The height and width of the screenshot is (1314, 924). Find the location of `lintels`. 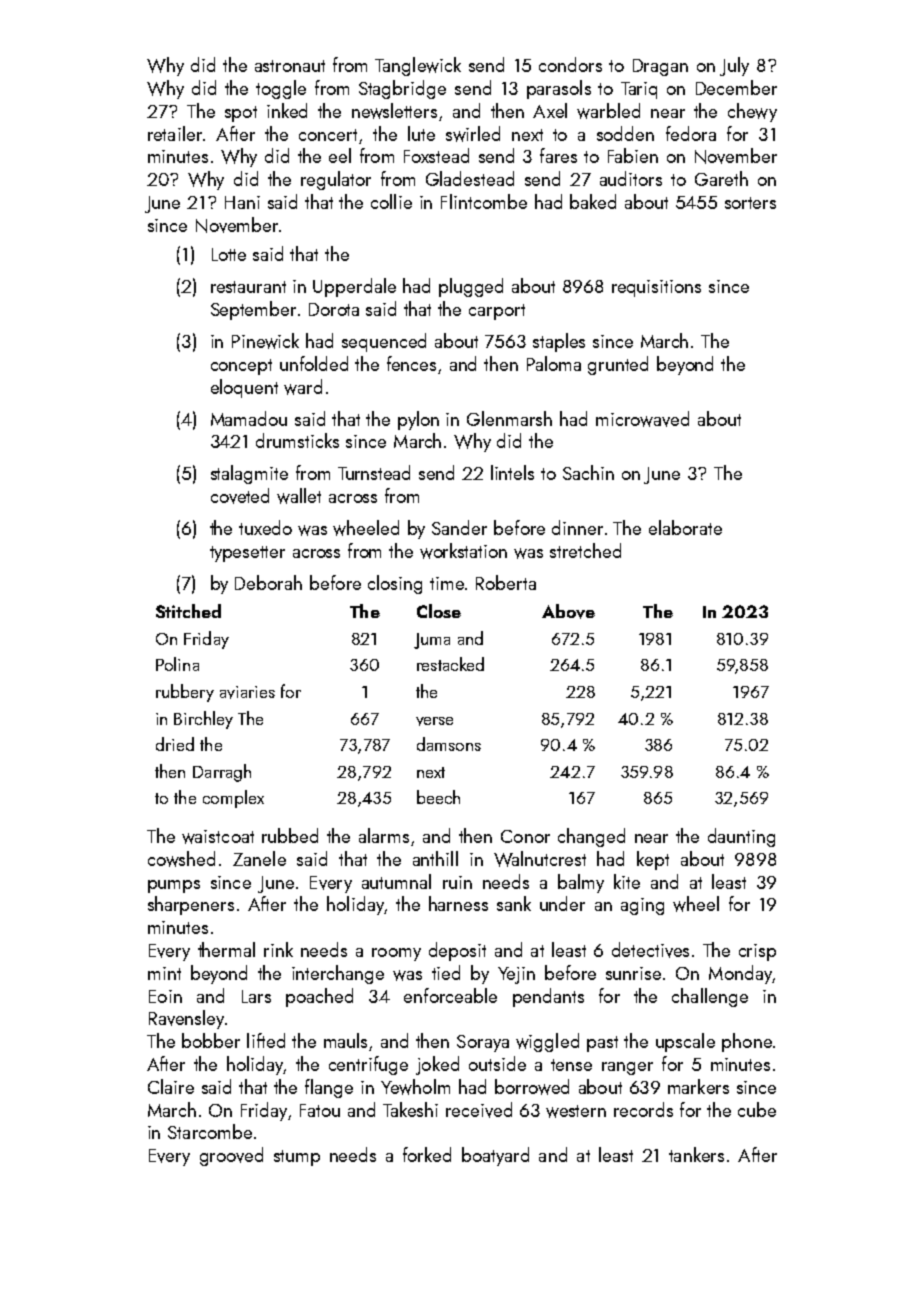

lintels is located at coordinates (512, 472).
